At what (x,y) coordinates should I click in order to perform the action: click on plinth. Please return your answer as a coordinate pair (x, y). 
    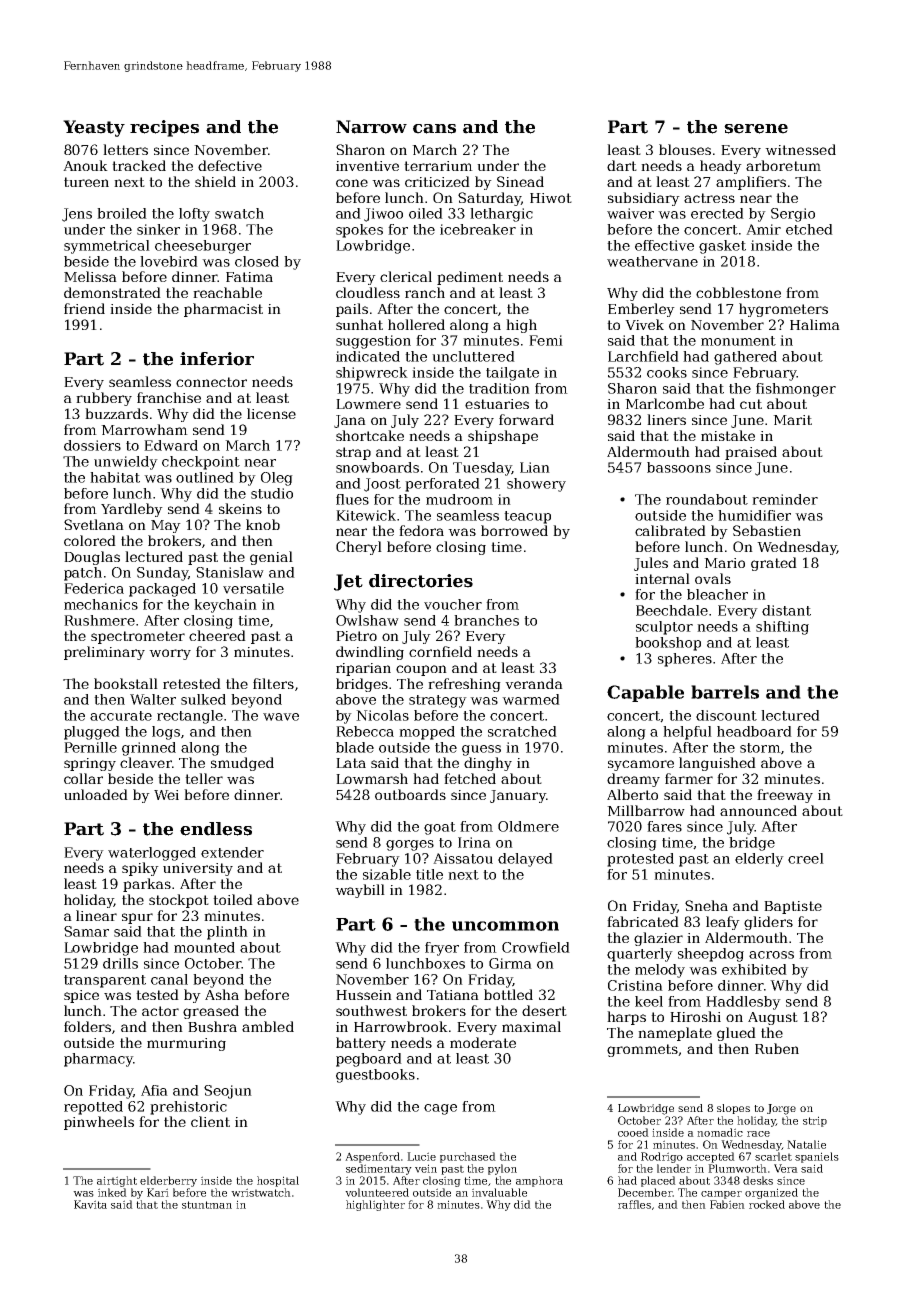
    Looking at the image, I should click on (227, 933).
